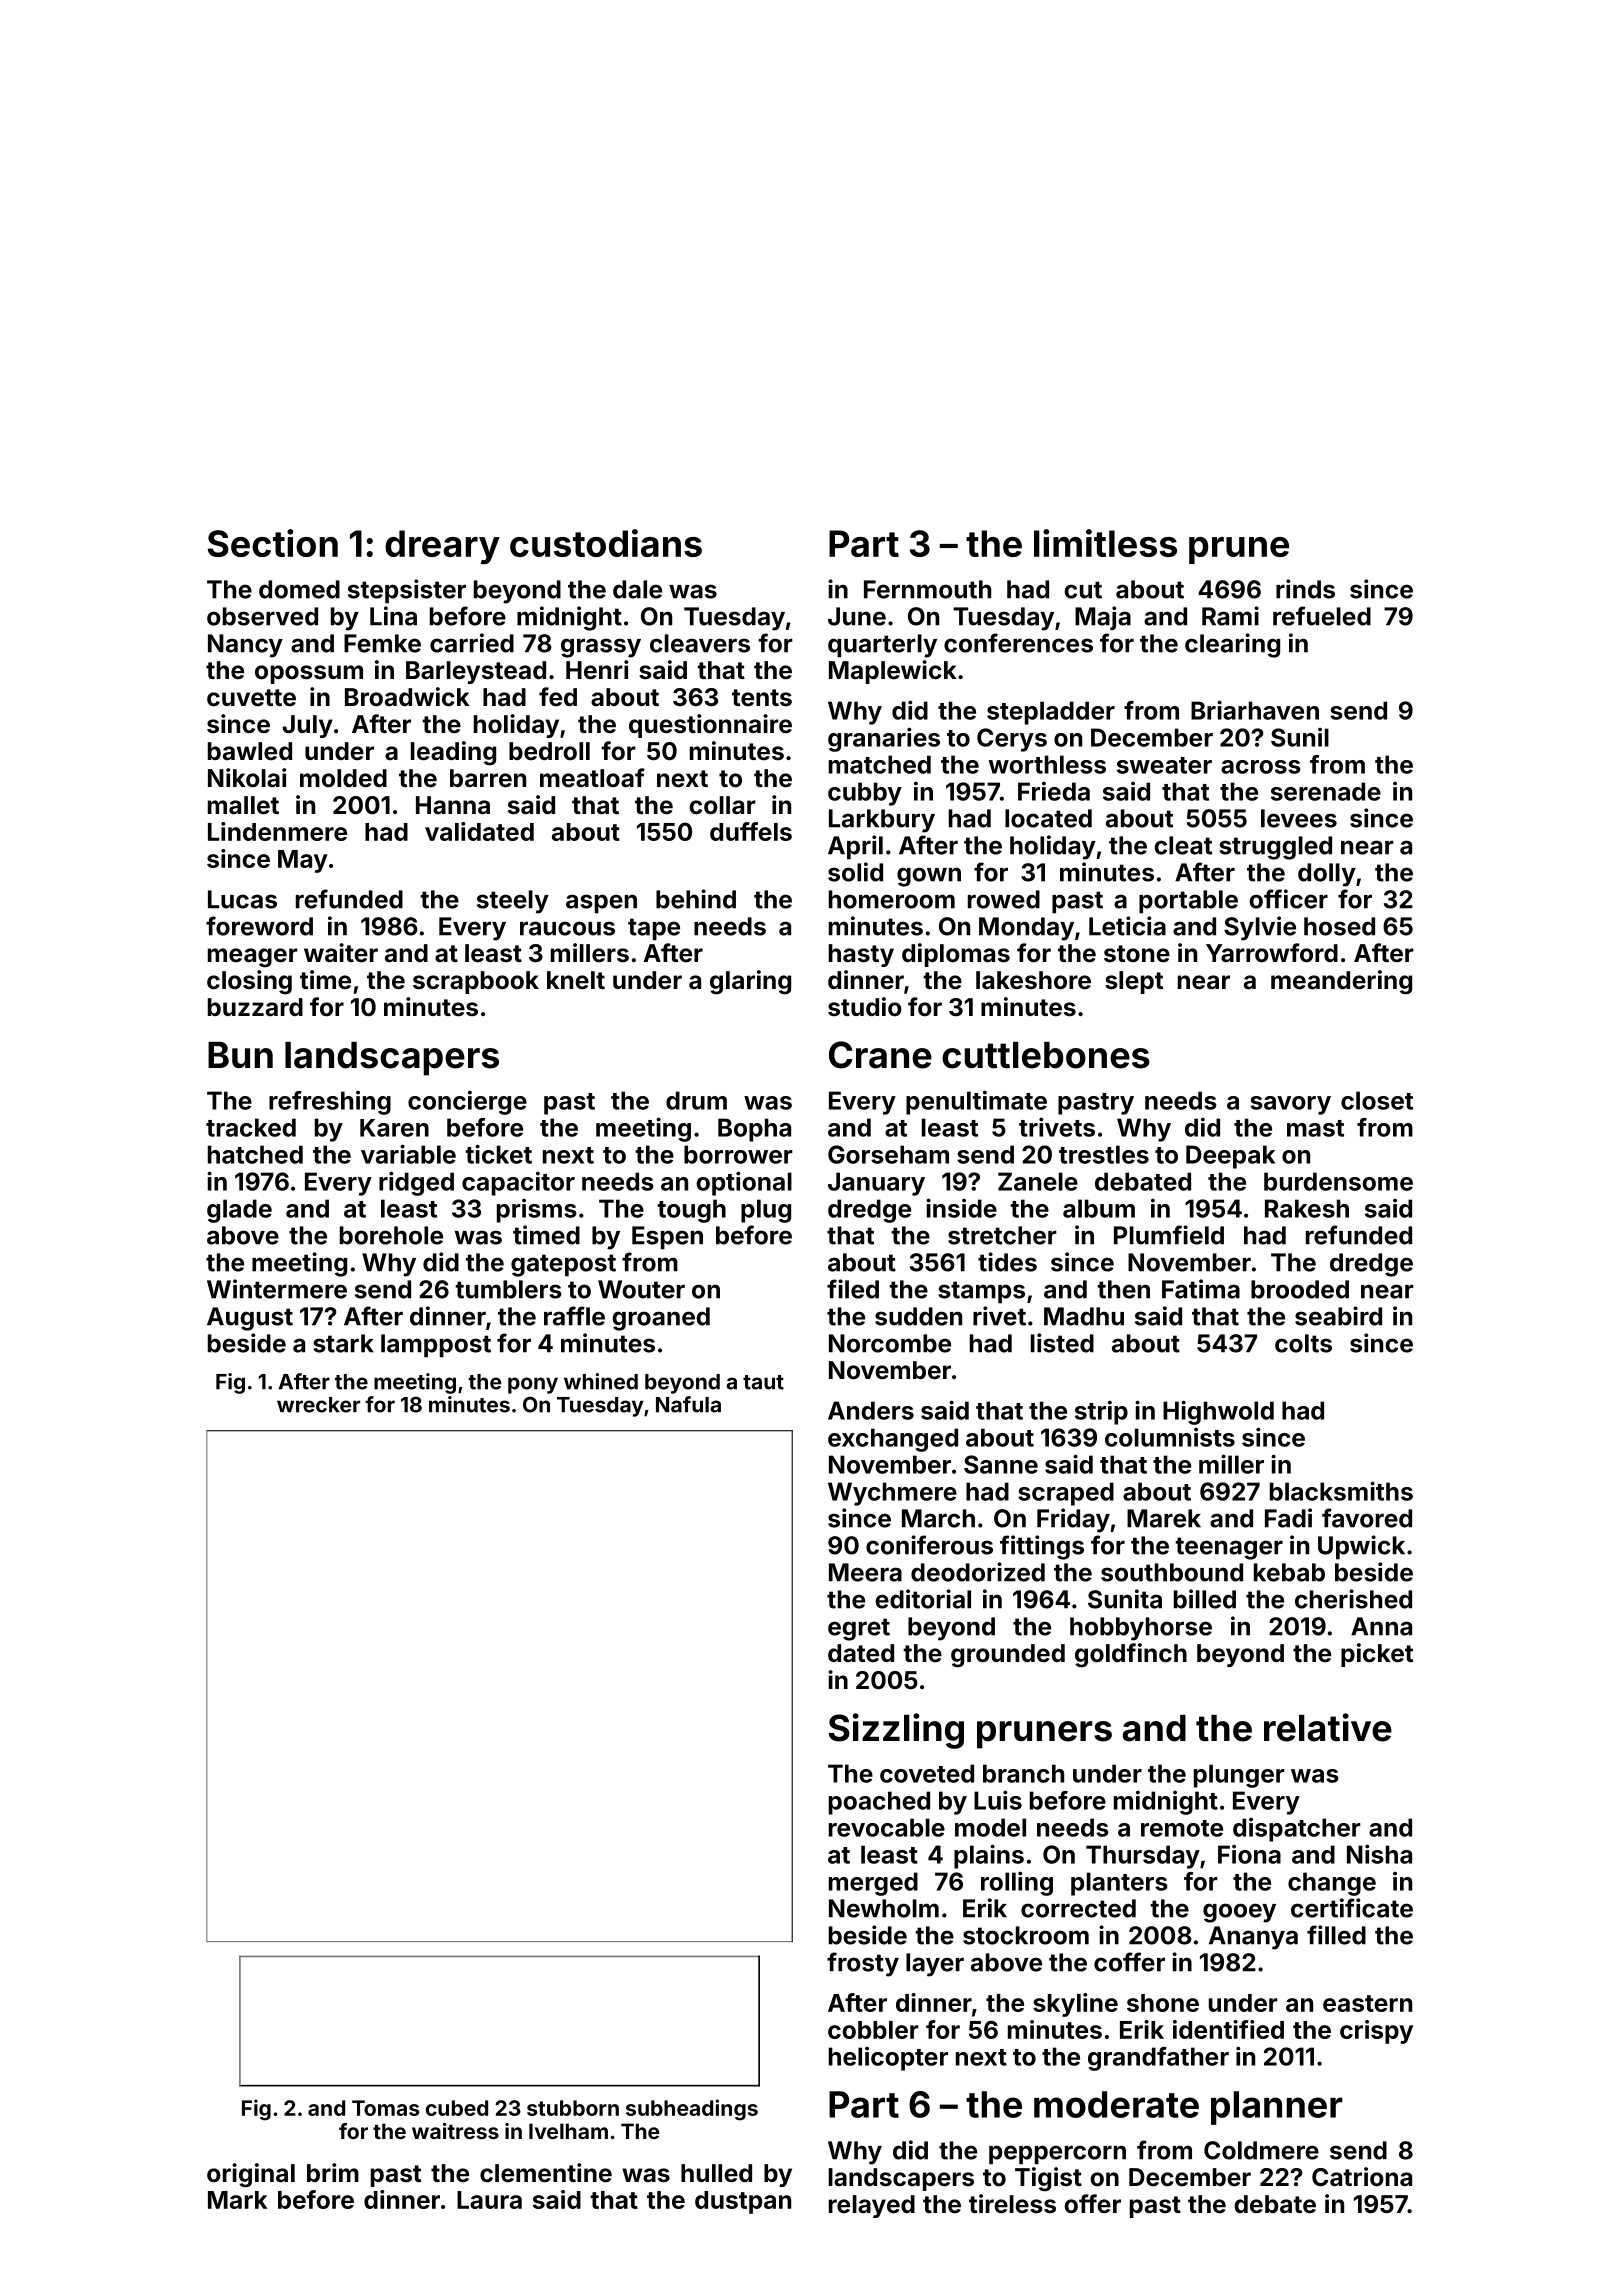 This screenshot has height=2292, width=1620. Describe the element at coordinates (1008, 1656) in the screenshot. I see `grounded` at that location.
